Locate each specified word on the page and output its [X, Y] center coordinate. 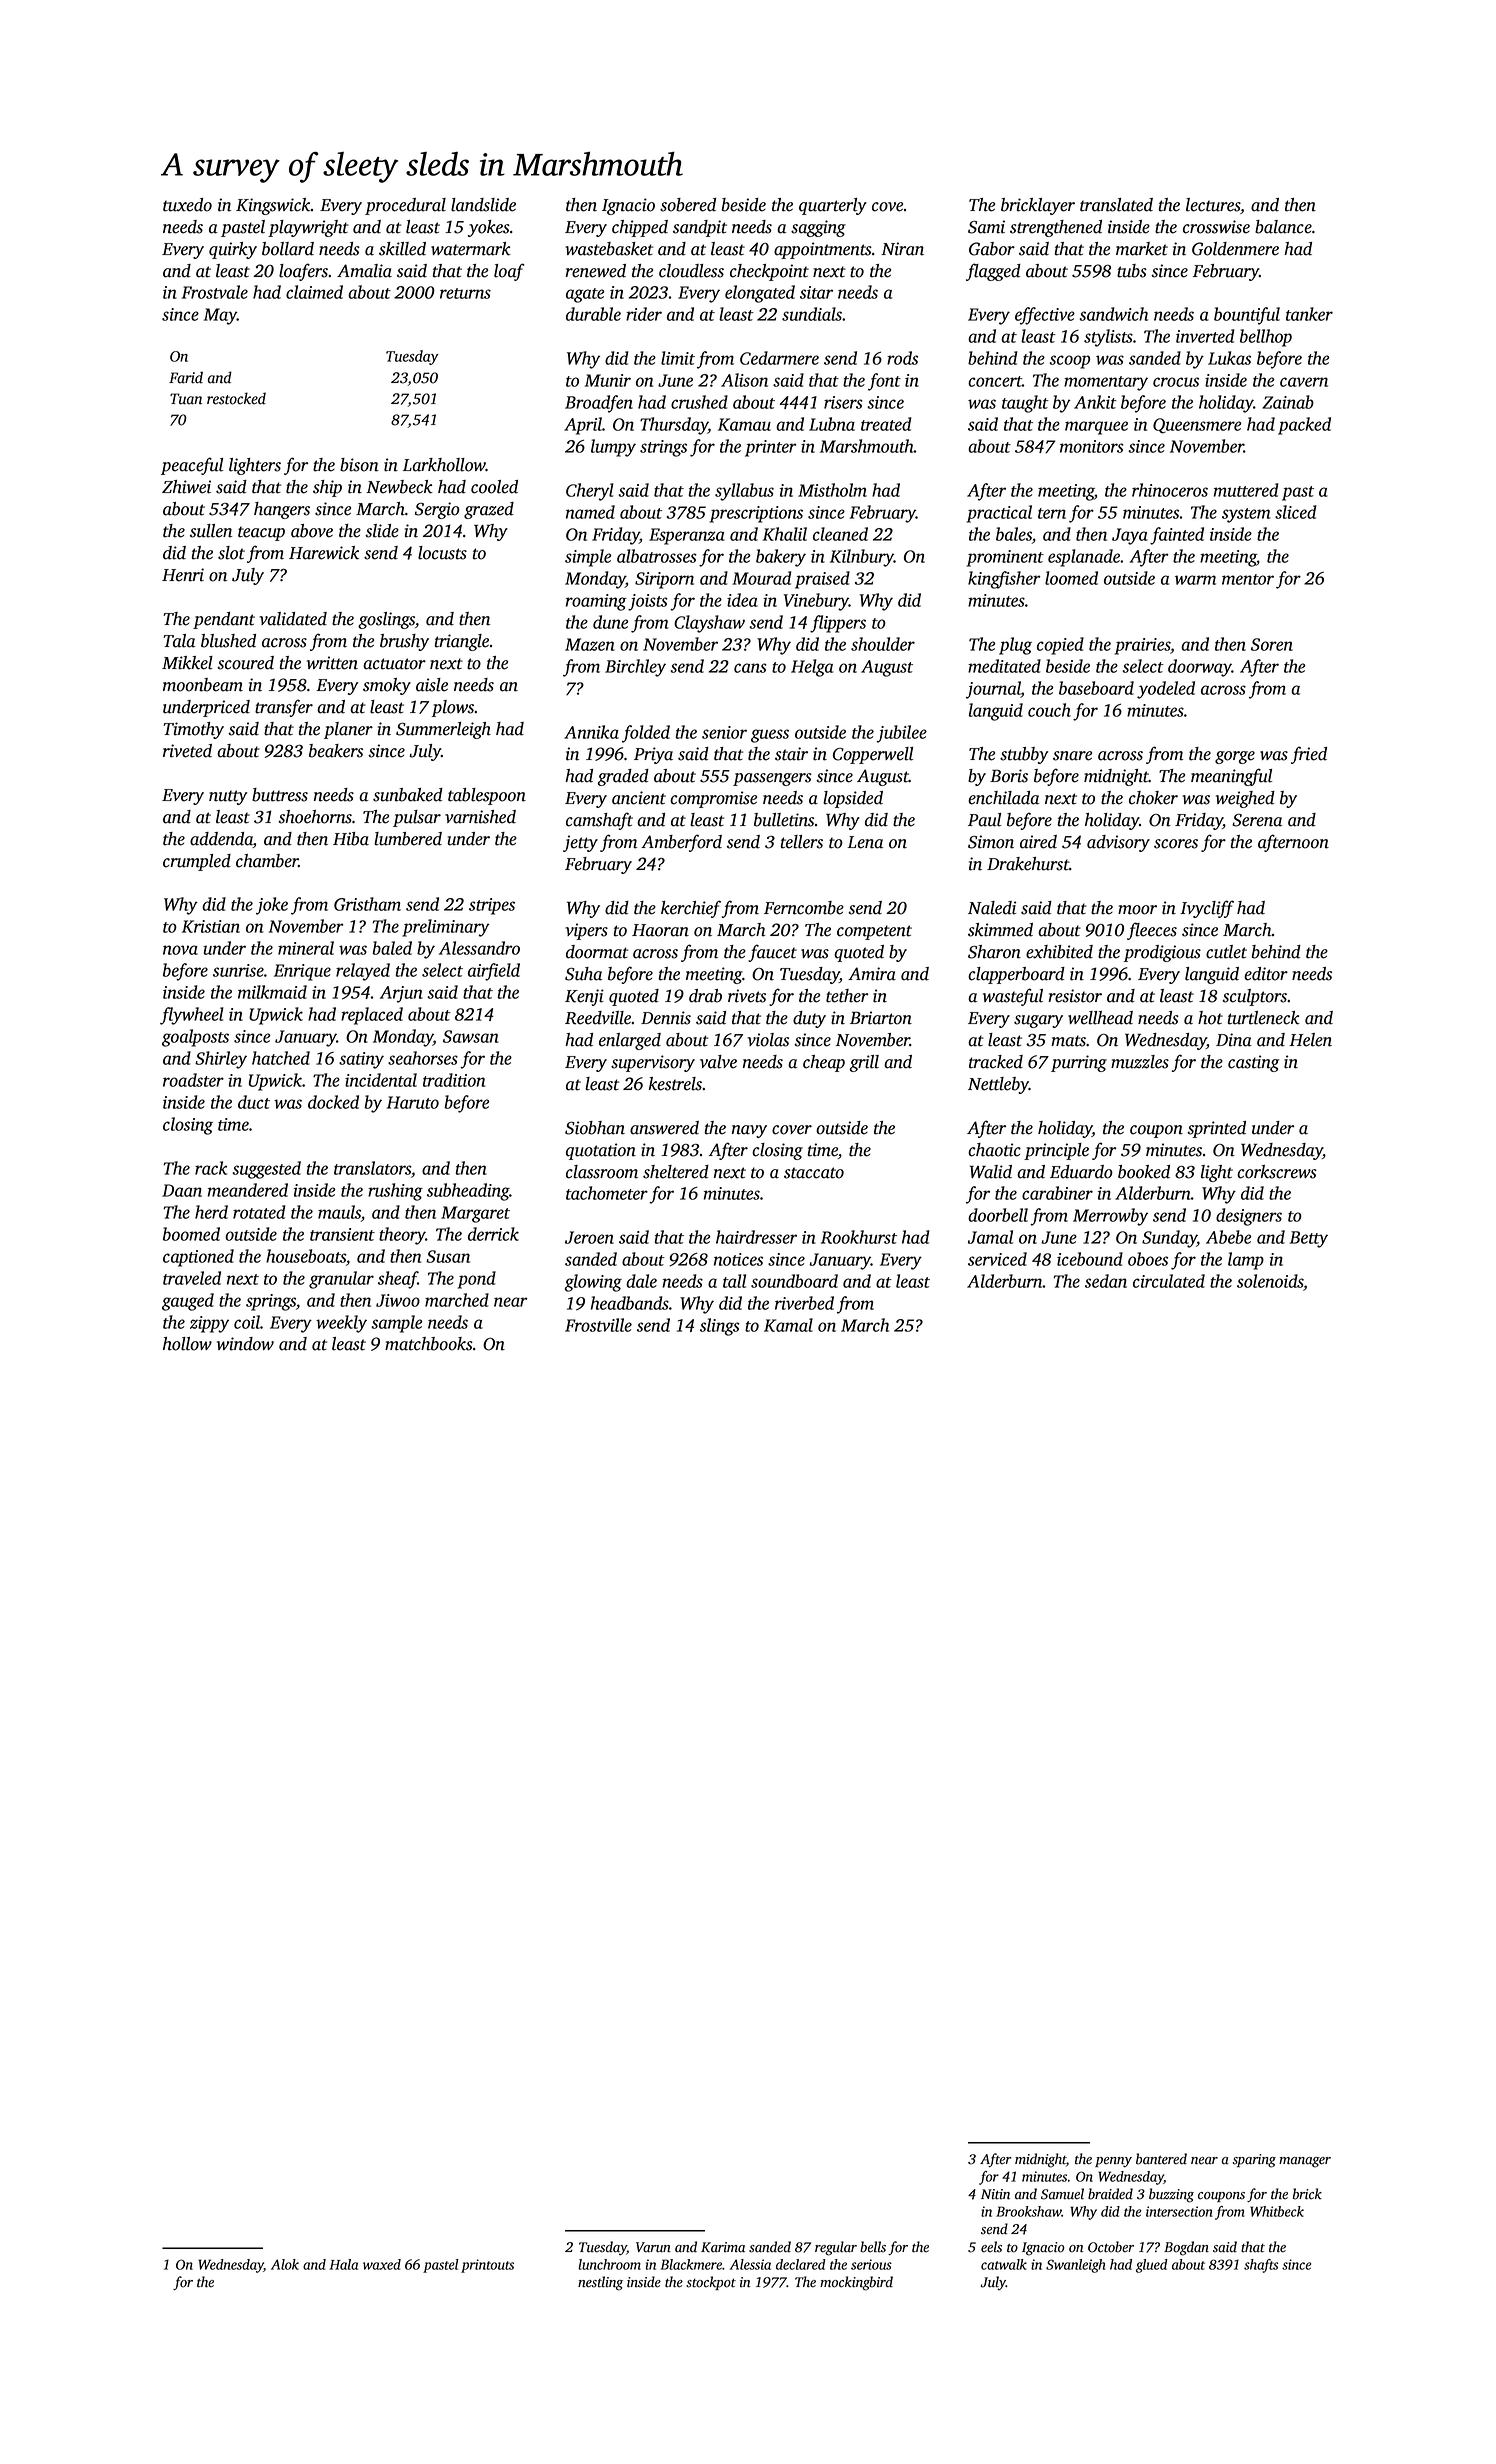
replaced [372, 1016]
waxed [382, 2264]
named [590, 512]
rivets [747, 996]
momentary [1106, 383]
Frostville [598, 1325]
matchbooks [429, 1344]
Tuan [186, 399]
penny [1113, 2162]
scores [1176, 844]
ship [327, 488]
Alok [285, 2264]
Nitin [995, 2194]
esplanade [1084, 558]
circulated [1169, 1281]
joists [648, 602]
